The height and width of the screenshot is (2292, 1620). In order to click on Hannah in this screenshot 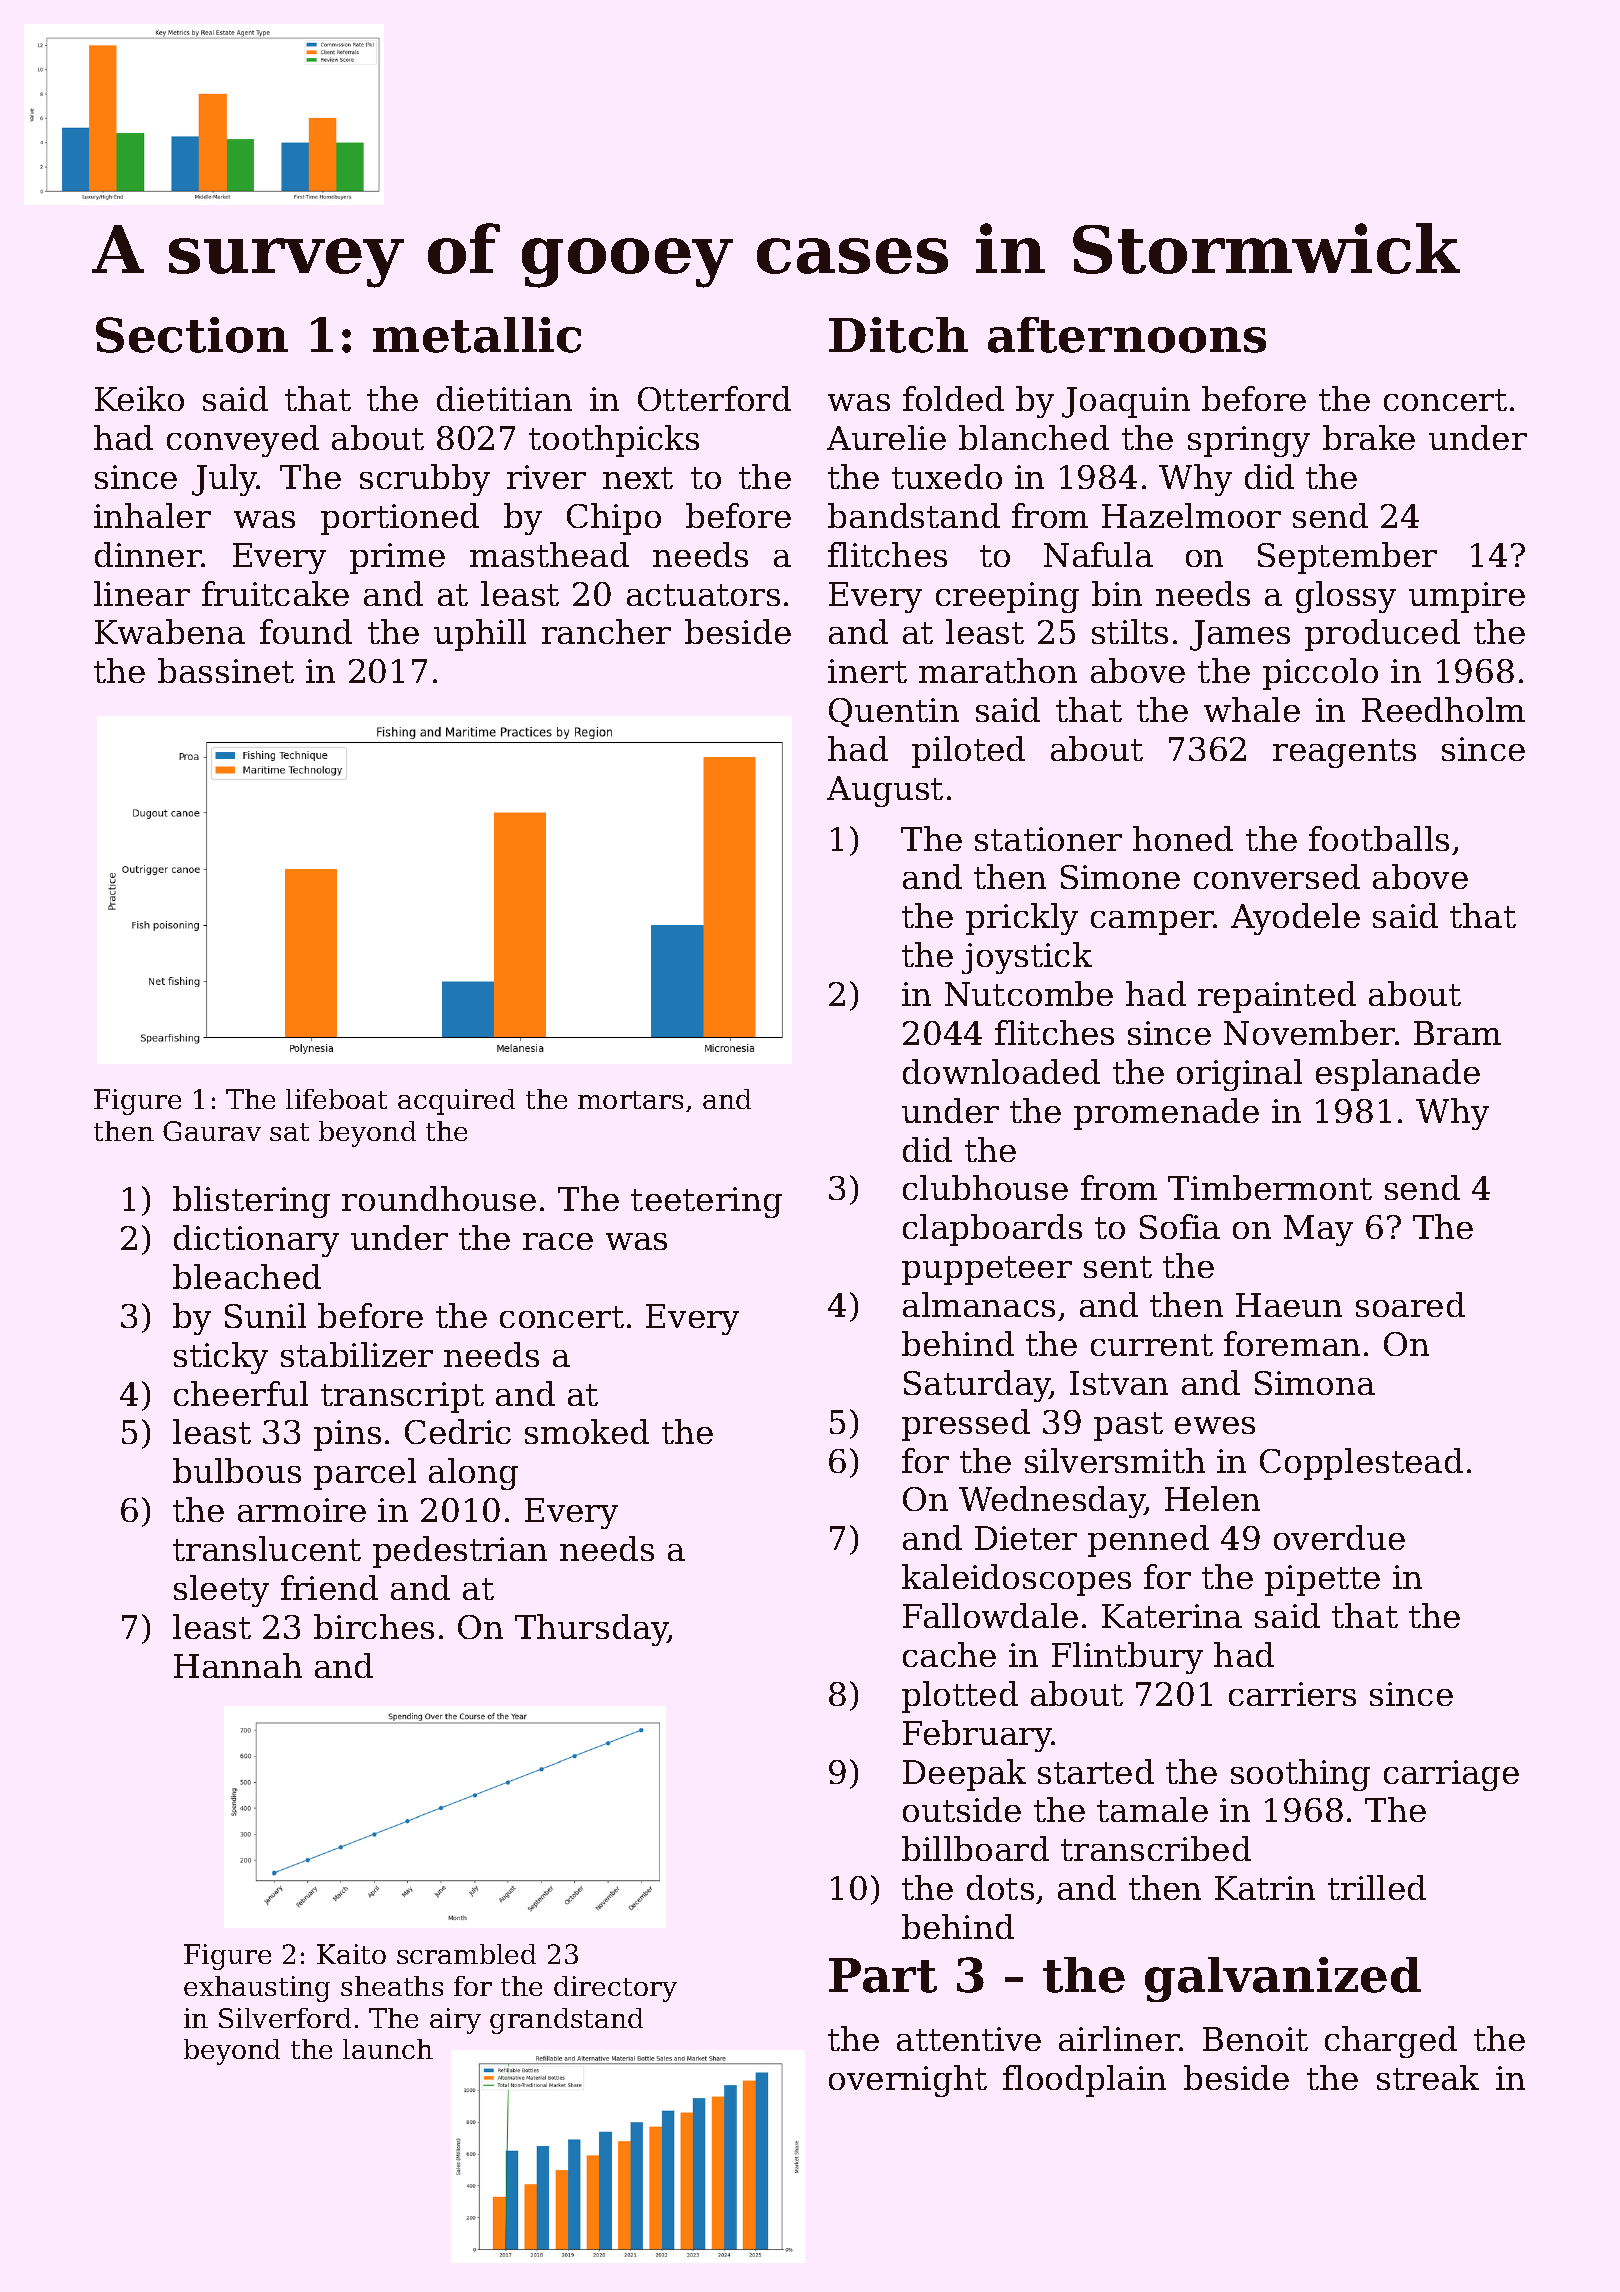, I will do `click(238, 1665)`.
